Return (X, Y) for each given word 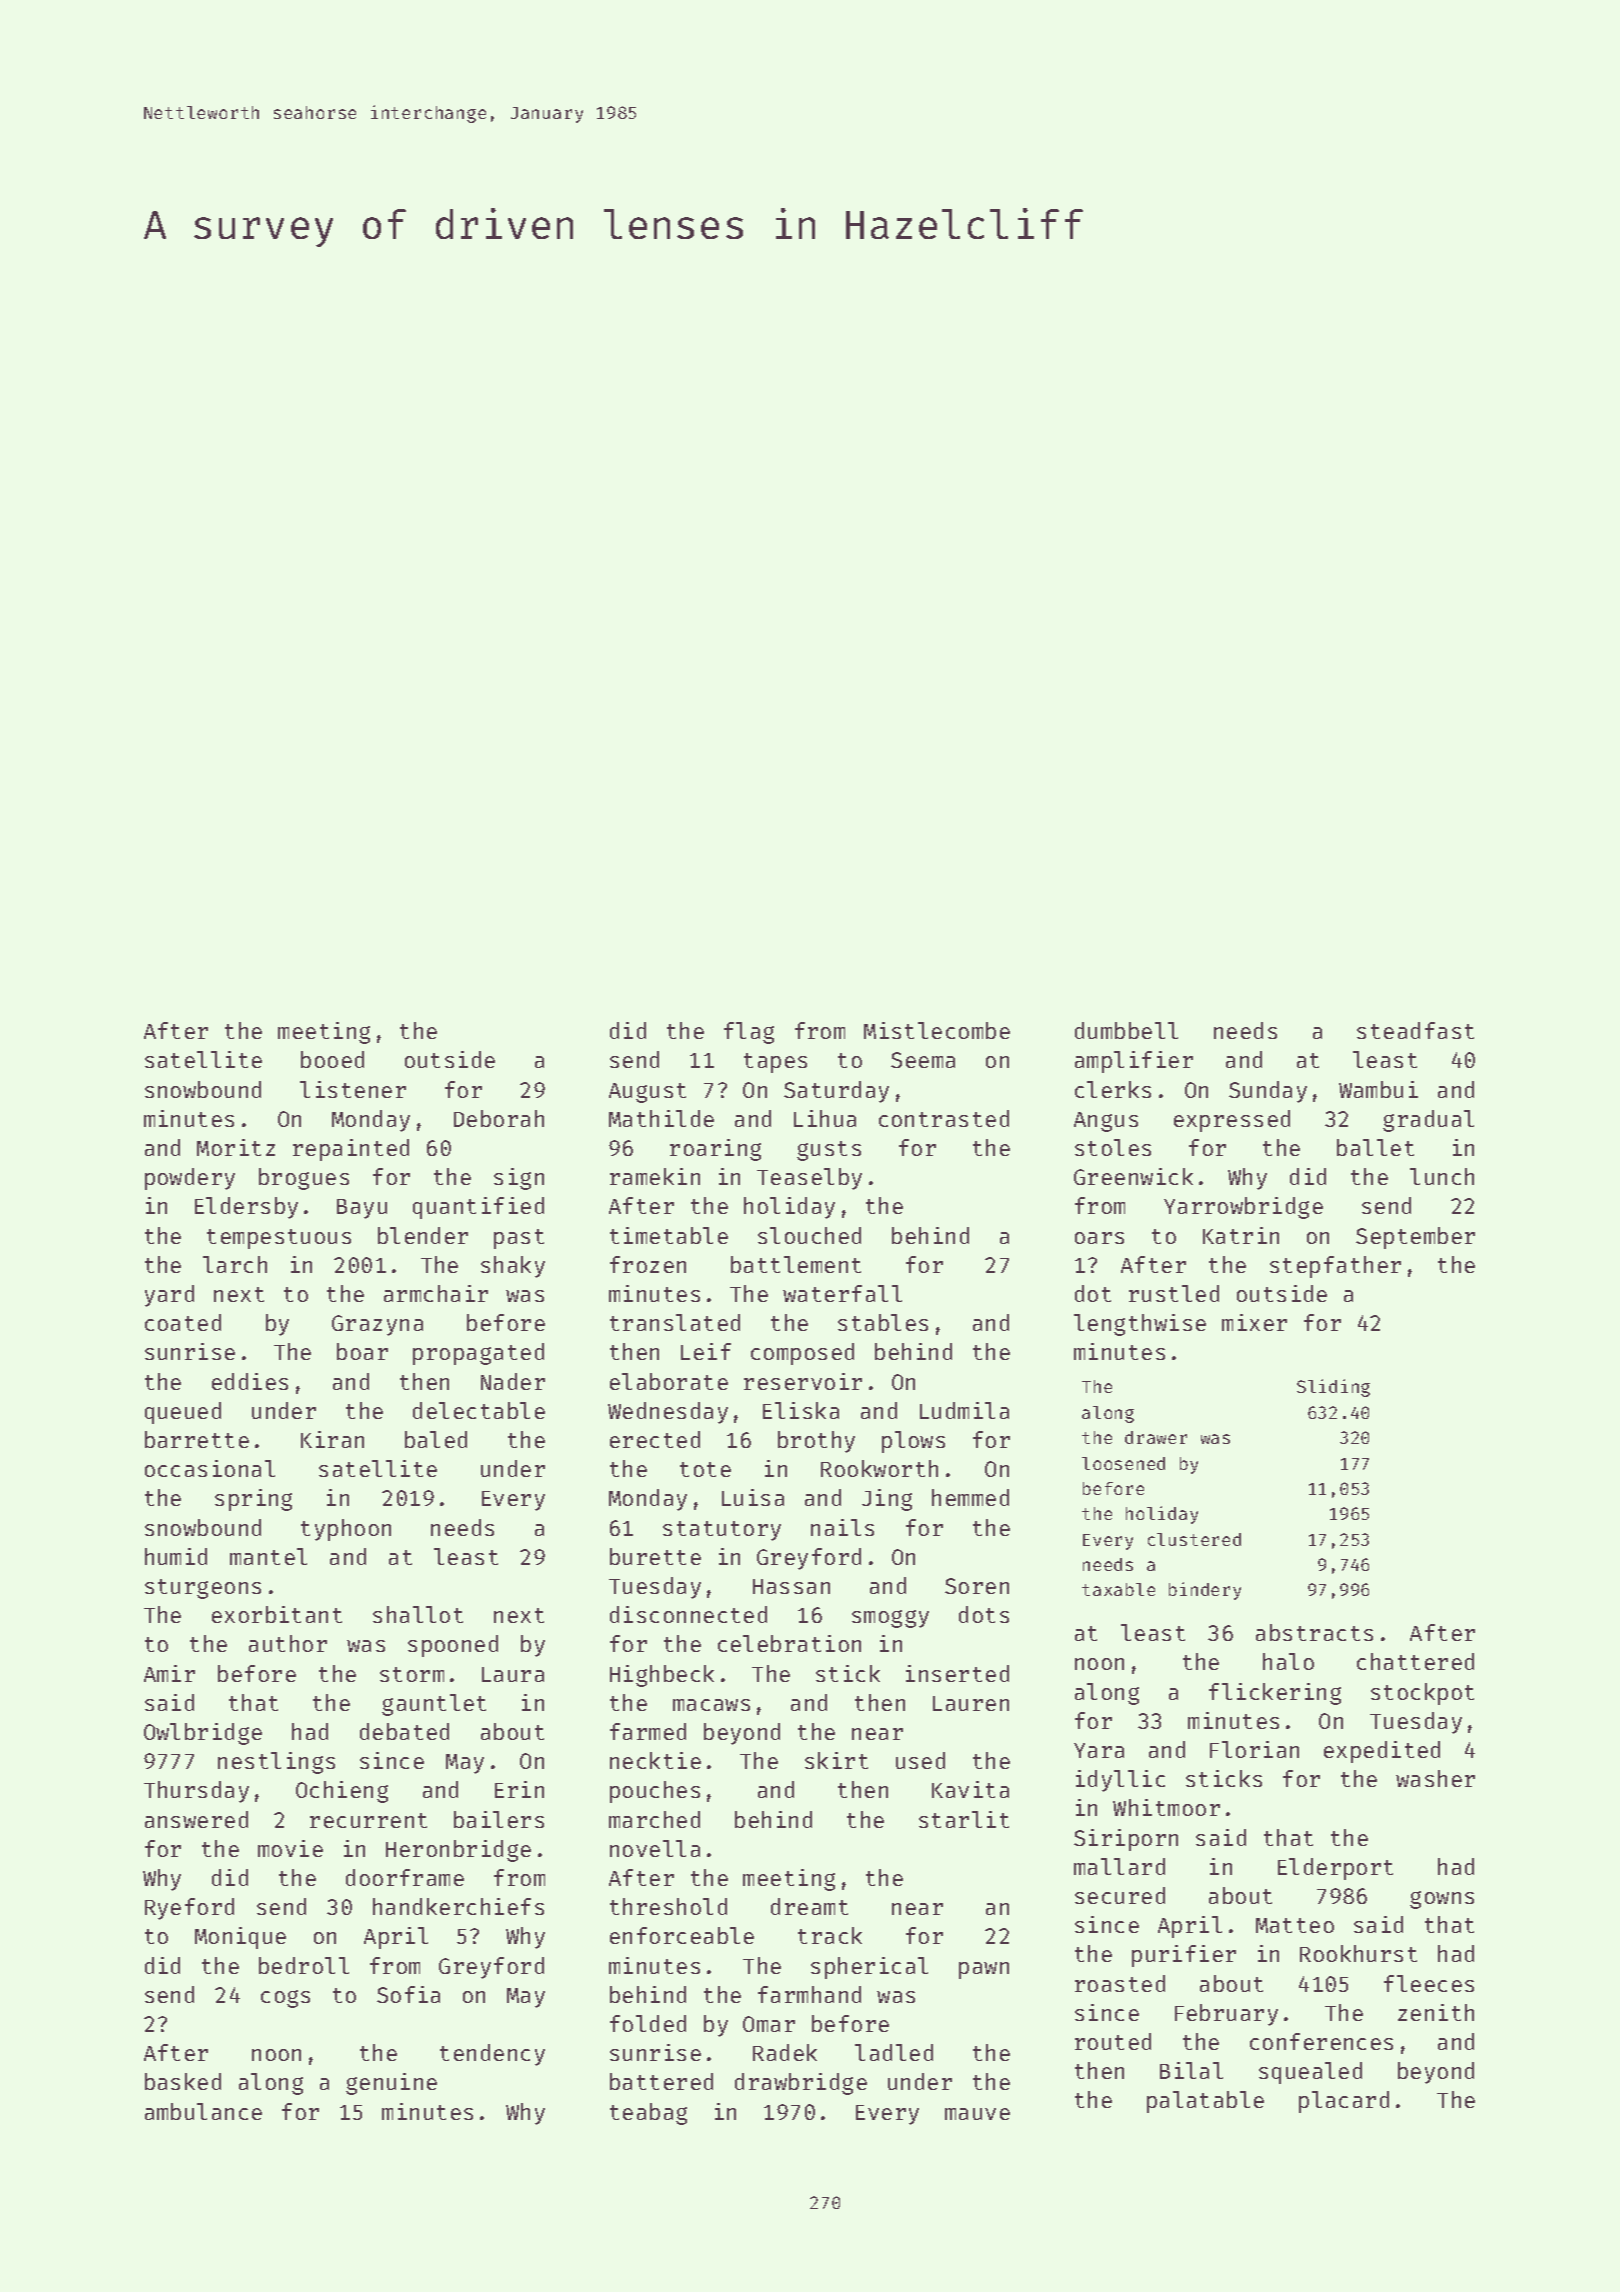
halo (1288, 1661)
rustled (1174, 1293)
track (830, 1935)
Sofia (408, 1994)
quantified (478, 1208)
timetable (669, 1235)
